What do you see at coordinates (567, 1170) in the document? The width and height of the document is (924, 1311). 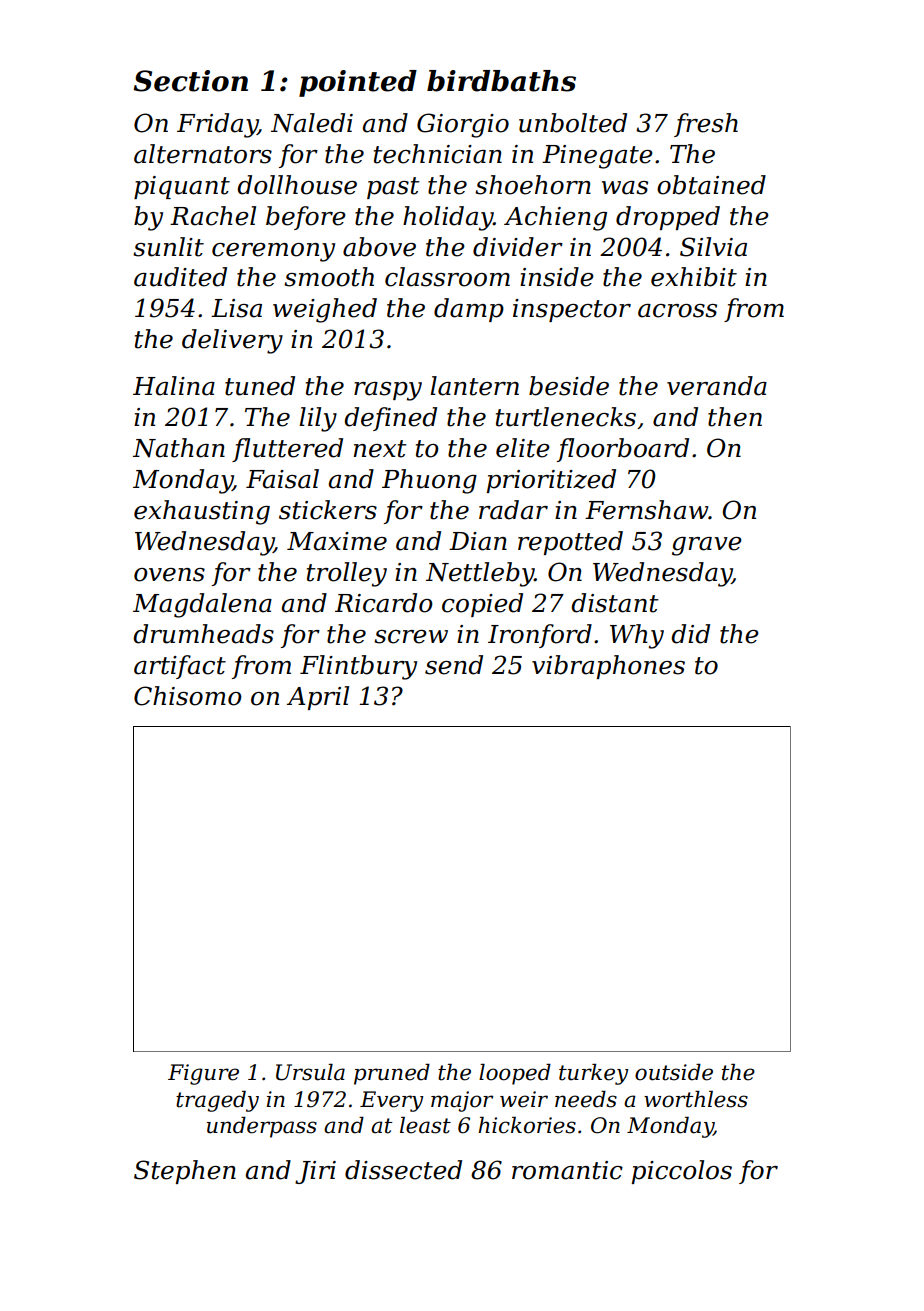 I see `romantic` at bounding box center [567, 1170].
